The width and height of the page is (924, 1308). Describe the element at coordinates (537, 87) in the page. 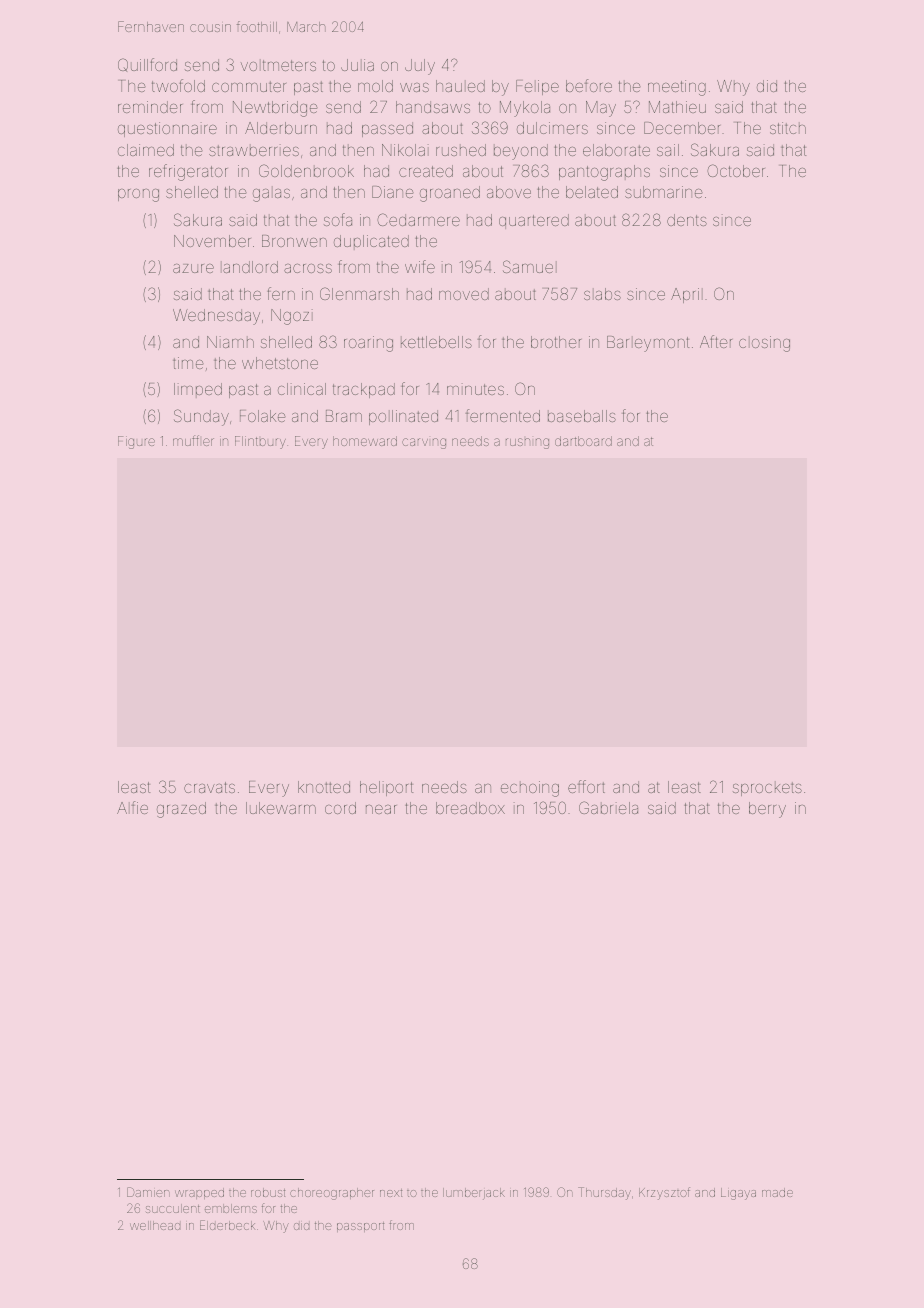

I see `Felipe` at that location.
